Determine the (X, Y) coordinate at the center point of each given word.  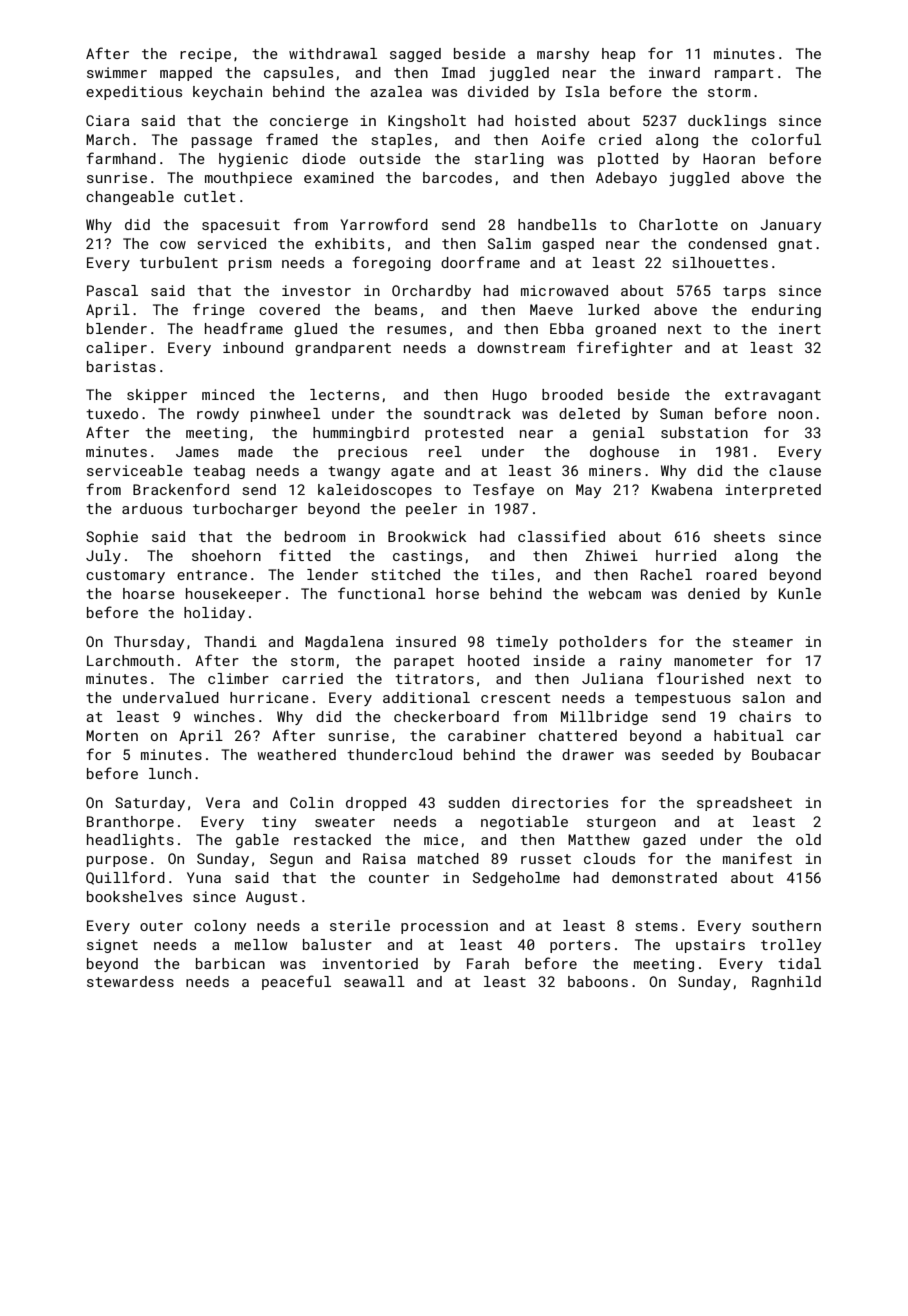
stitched (405, 574)
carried (312, 678)
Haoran (729, 158)
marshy (563, 55)
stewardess (130, 981)
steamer (763, 642)
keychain (227, 93)
